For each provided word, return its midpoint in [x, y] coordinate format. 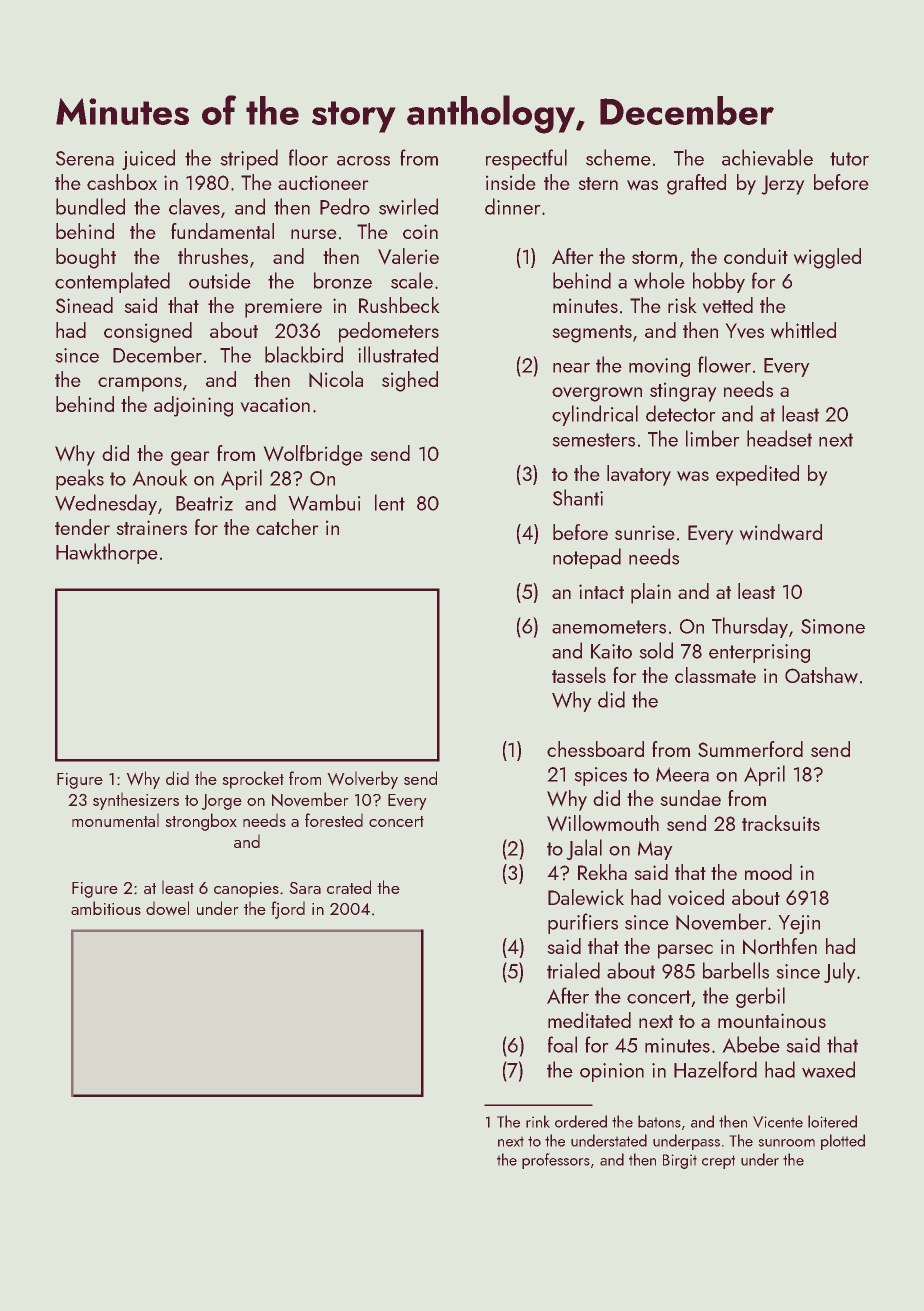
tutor [849, 159]
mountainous [772, 1020]
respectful [526, 159]
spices [600, 776]
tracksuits [781, 823]
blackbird [304, 354]
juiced [148, 159]
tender [82, 527]
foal [562, 1044]
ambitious [106, 908]
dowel [167, 908]
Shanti [578, 497]
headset [779, 438]
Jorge [221, 802]
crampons [140, 384]
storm [654, 257]
